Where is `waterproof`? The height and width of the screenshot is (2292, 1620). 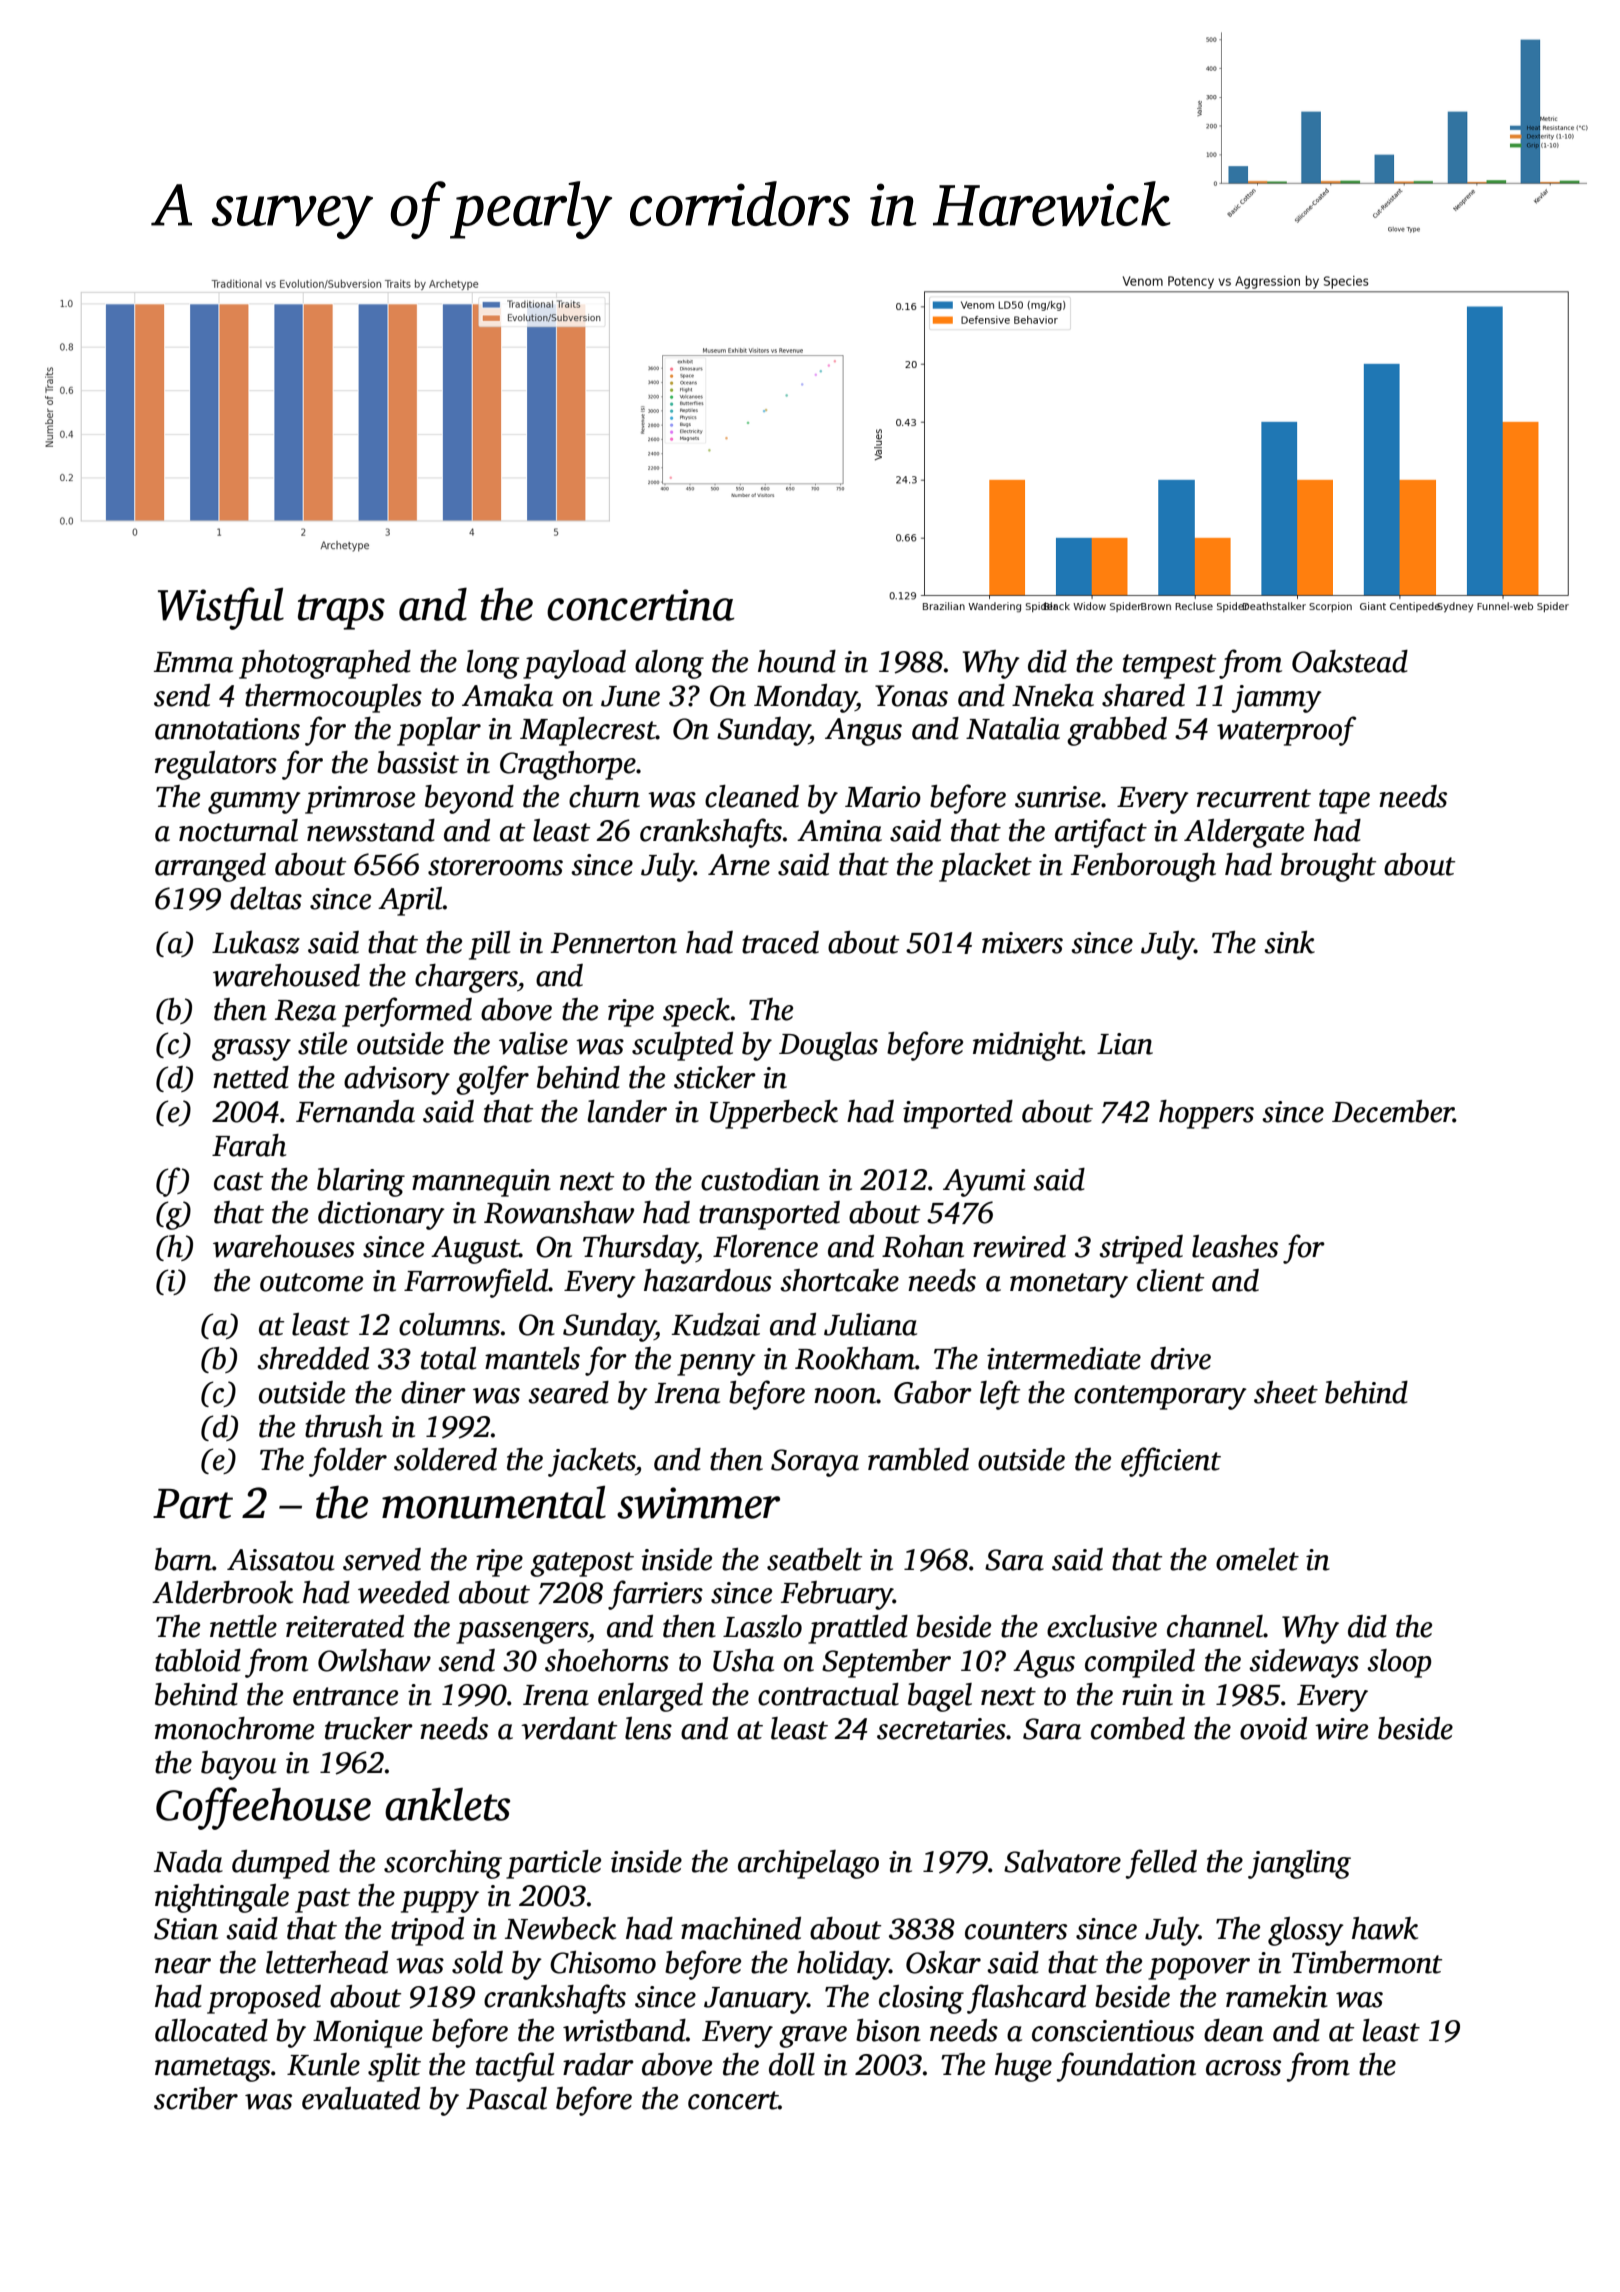
waterproof is located at coordinates (1287, 731).
